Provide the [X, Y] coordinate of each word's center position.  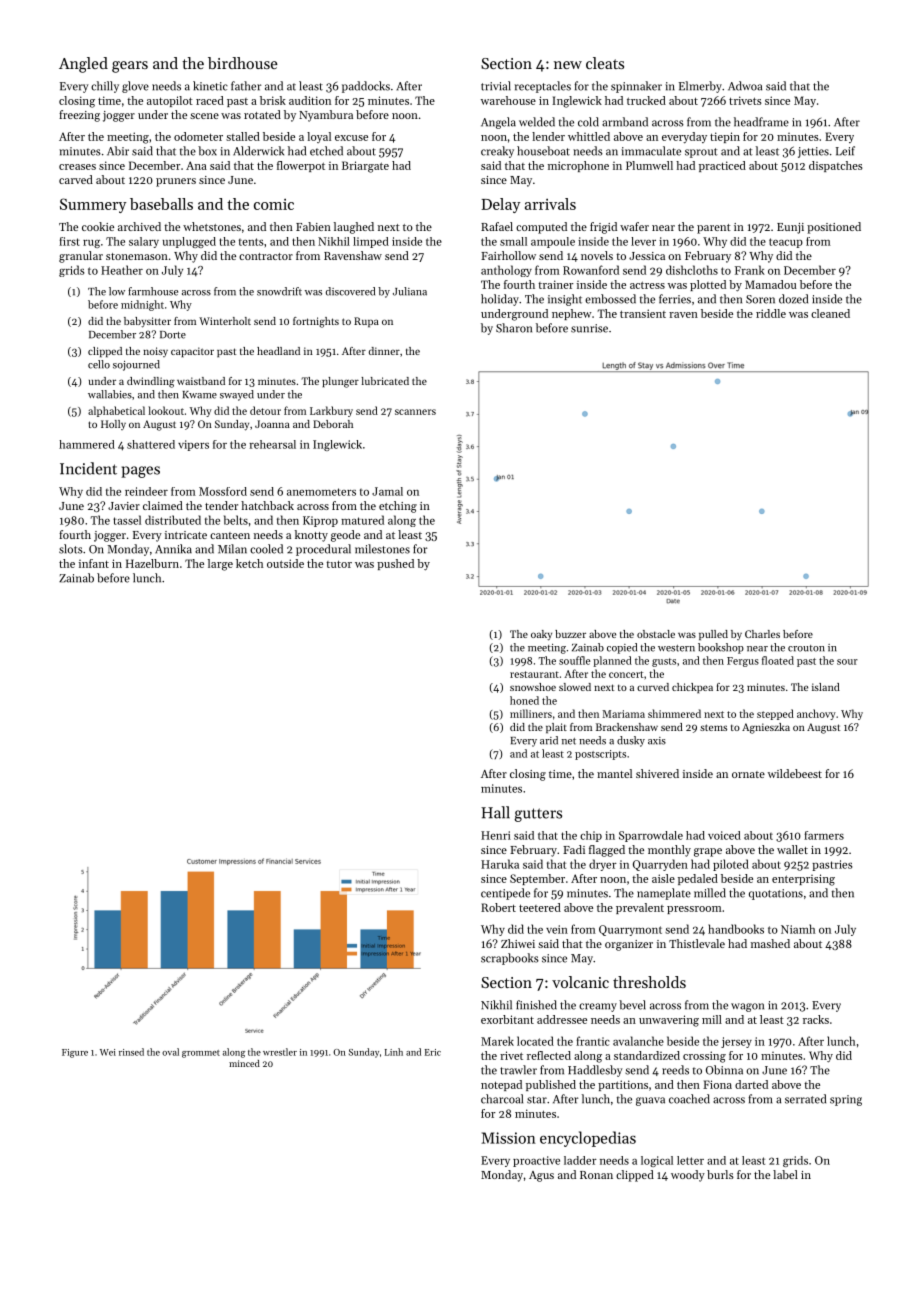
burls [720, 1174]
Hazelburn [152, 563]
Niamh [798, 929]
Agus [541, 1176]
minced [244, 1063]
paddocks [366, 87]
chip [591, 836]
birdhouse [243, 63]
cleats [605, 63]
